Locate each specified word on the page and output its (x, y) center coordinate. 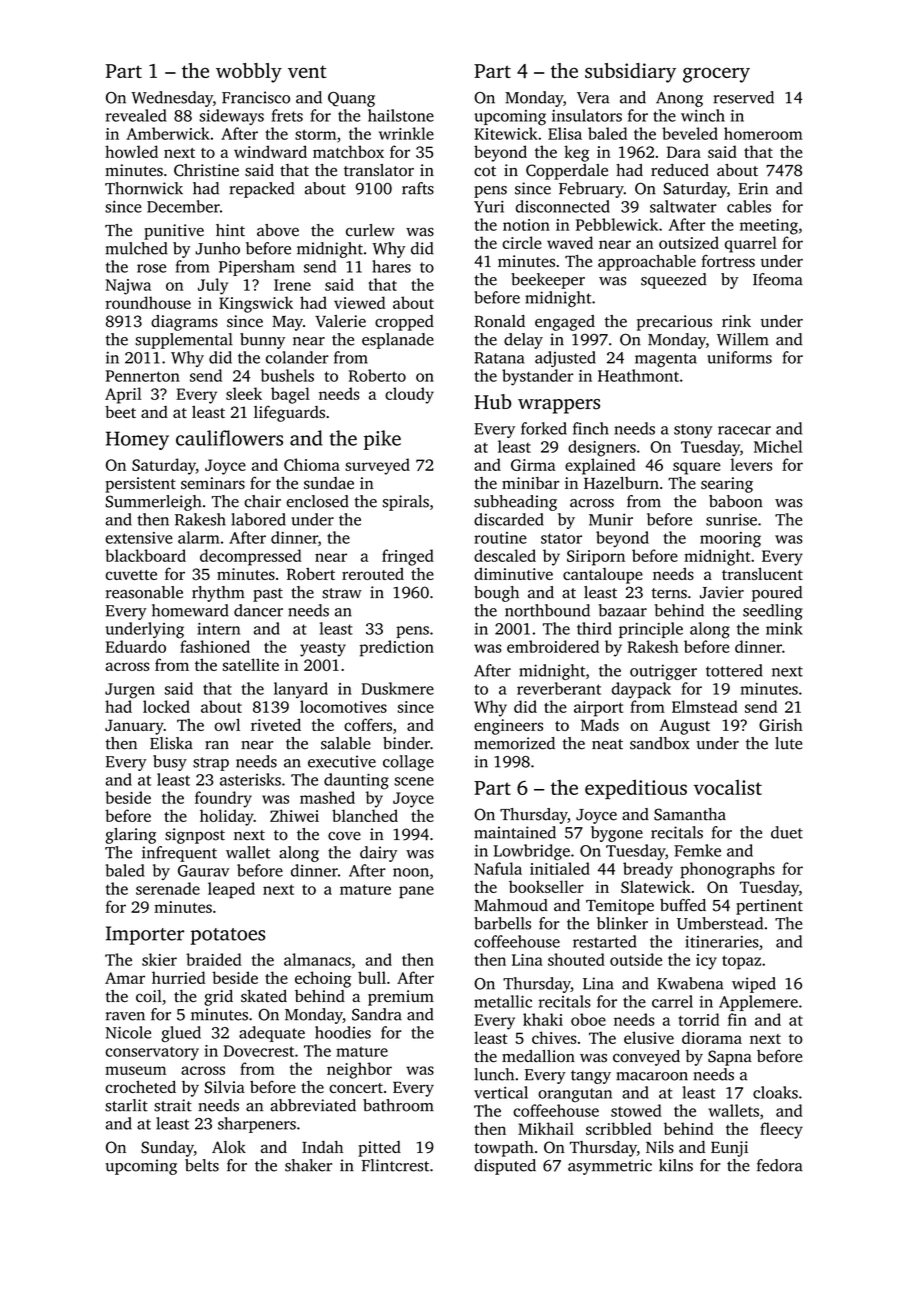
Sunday (167, 1149)
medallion (538, 1056)
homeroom (763, 133)
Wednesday (172, 99)
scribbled (619, 1128)
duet (787, 832)
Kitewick (505, 133)
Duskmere (398, 688)
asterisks (250, 779)
